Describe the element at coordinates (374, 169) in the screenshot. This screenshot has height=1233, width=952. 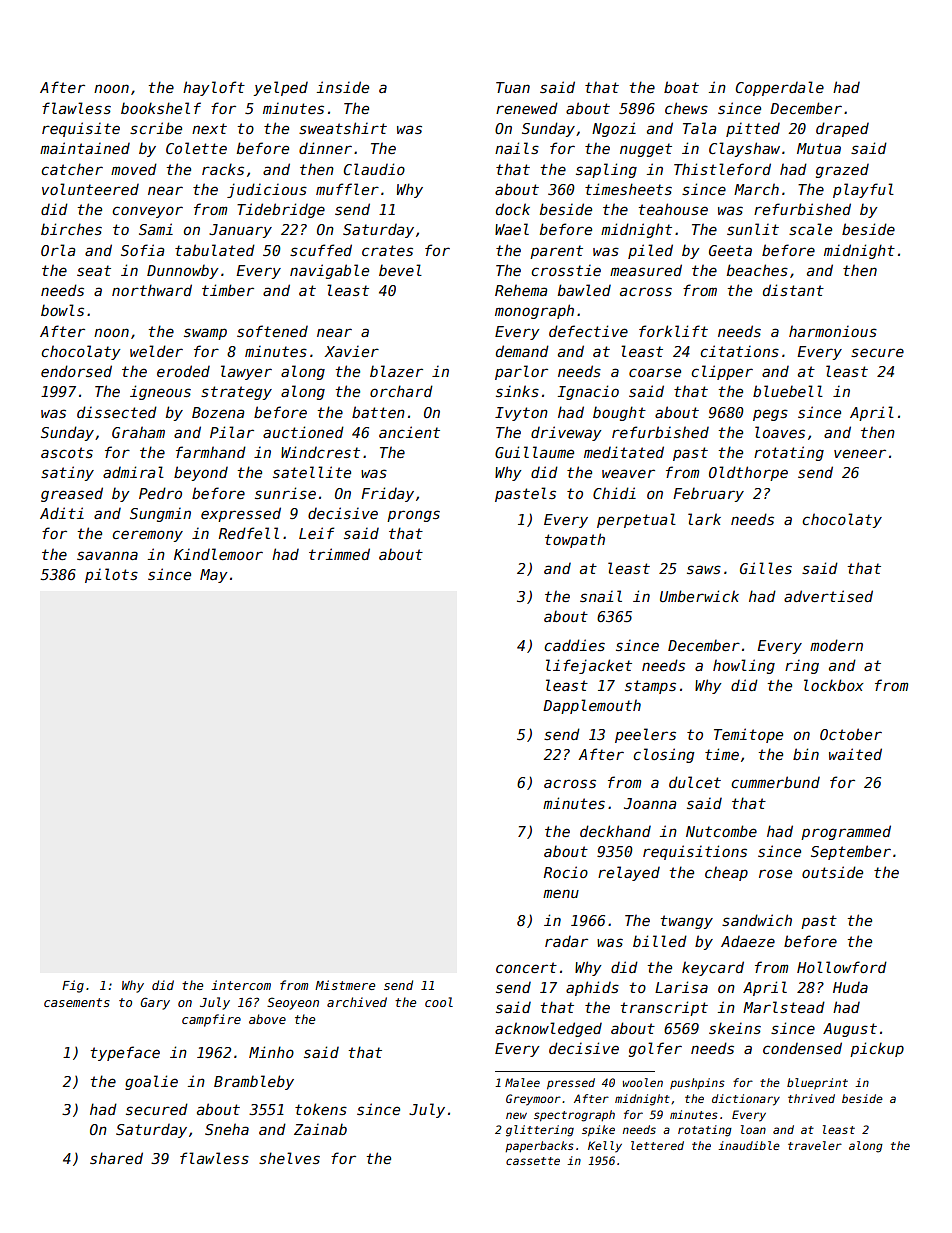
I see `Claudio` at that location.
